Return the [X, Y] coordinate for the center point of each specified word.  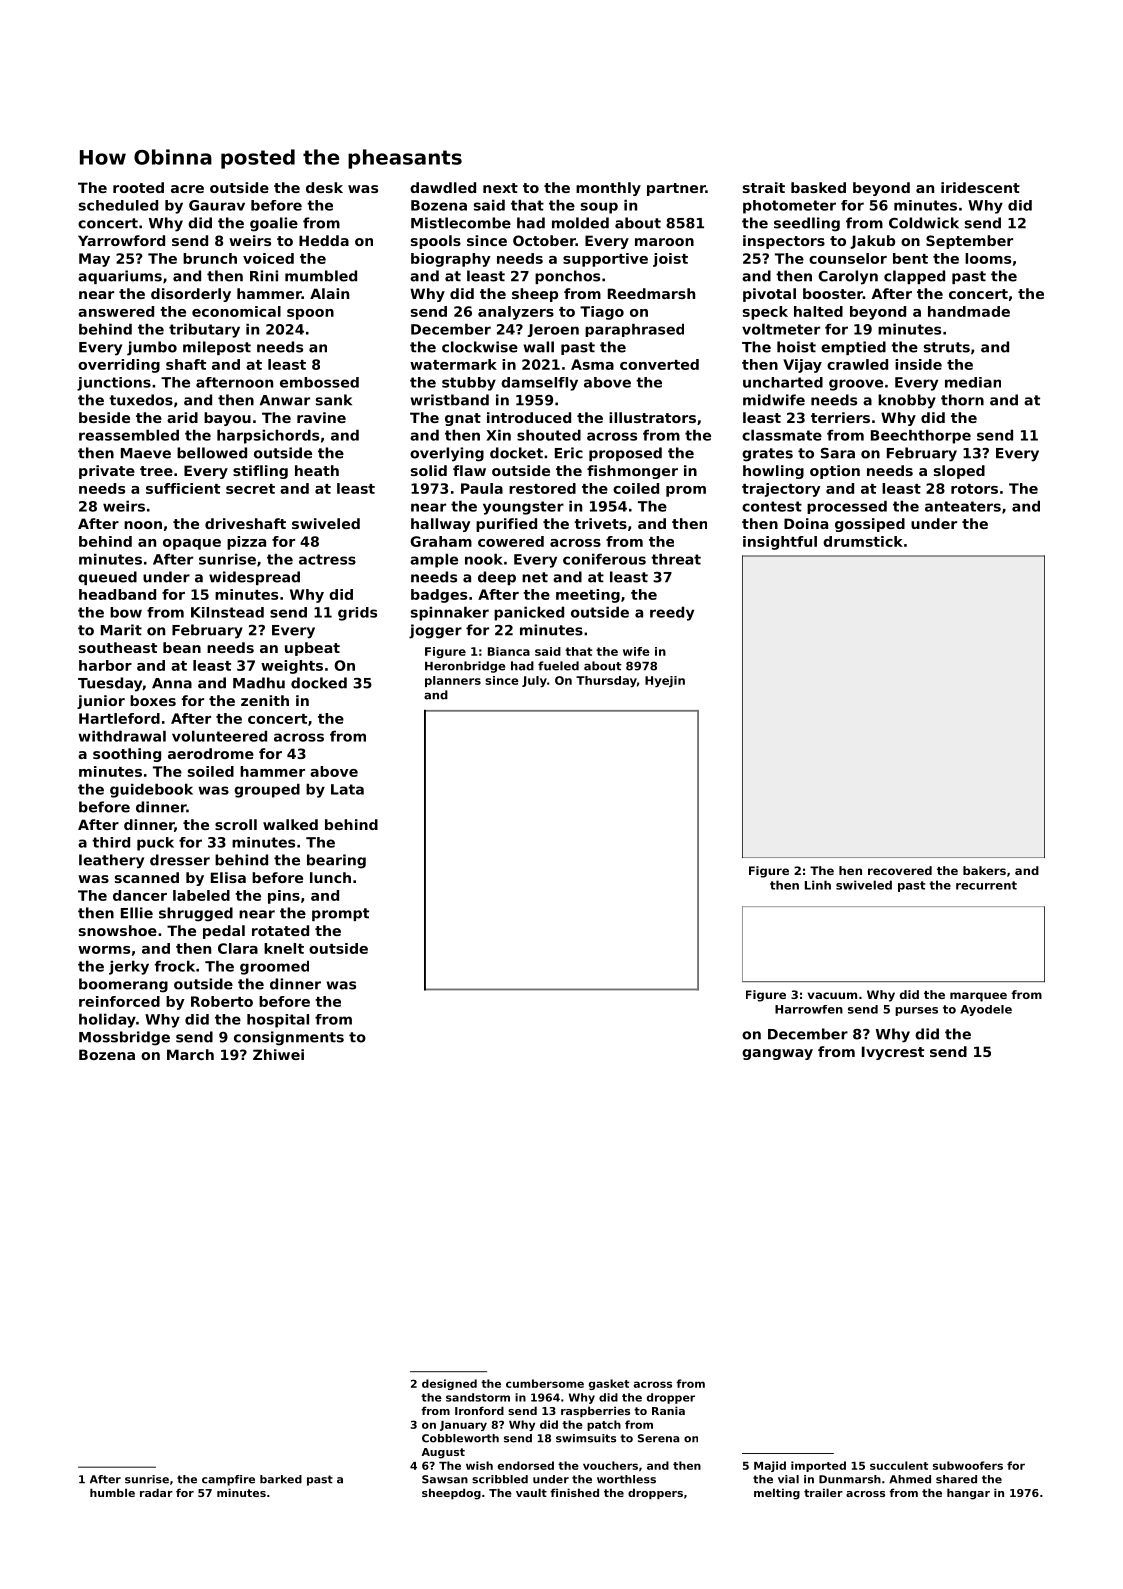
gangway [777, 1054]
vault [531, 1492]
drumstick [863, 541]
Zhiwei [278, 1054]
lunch [330, 877]
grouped [267, 790]
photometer [789, 207]
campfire [228, 1480]
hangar [968, 1494]
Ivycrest [893, 1053]
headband [117, 594]
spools [436, 242]
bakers [984, 870]
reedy [672, 613]
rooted [138, 187]
